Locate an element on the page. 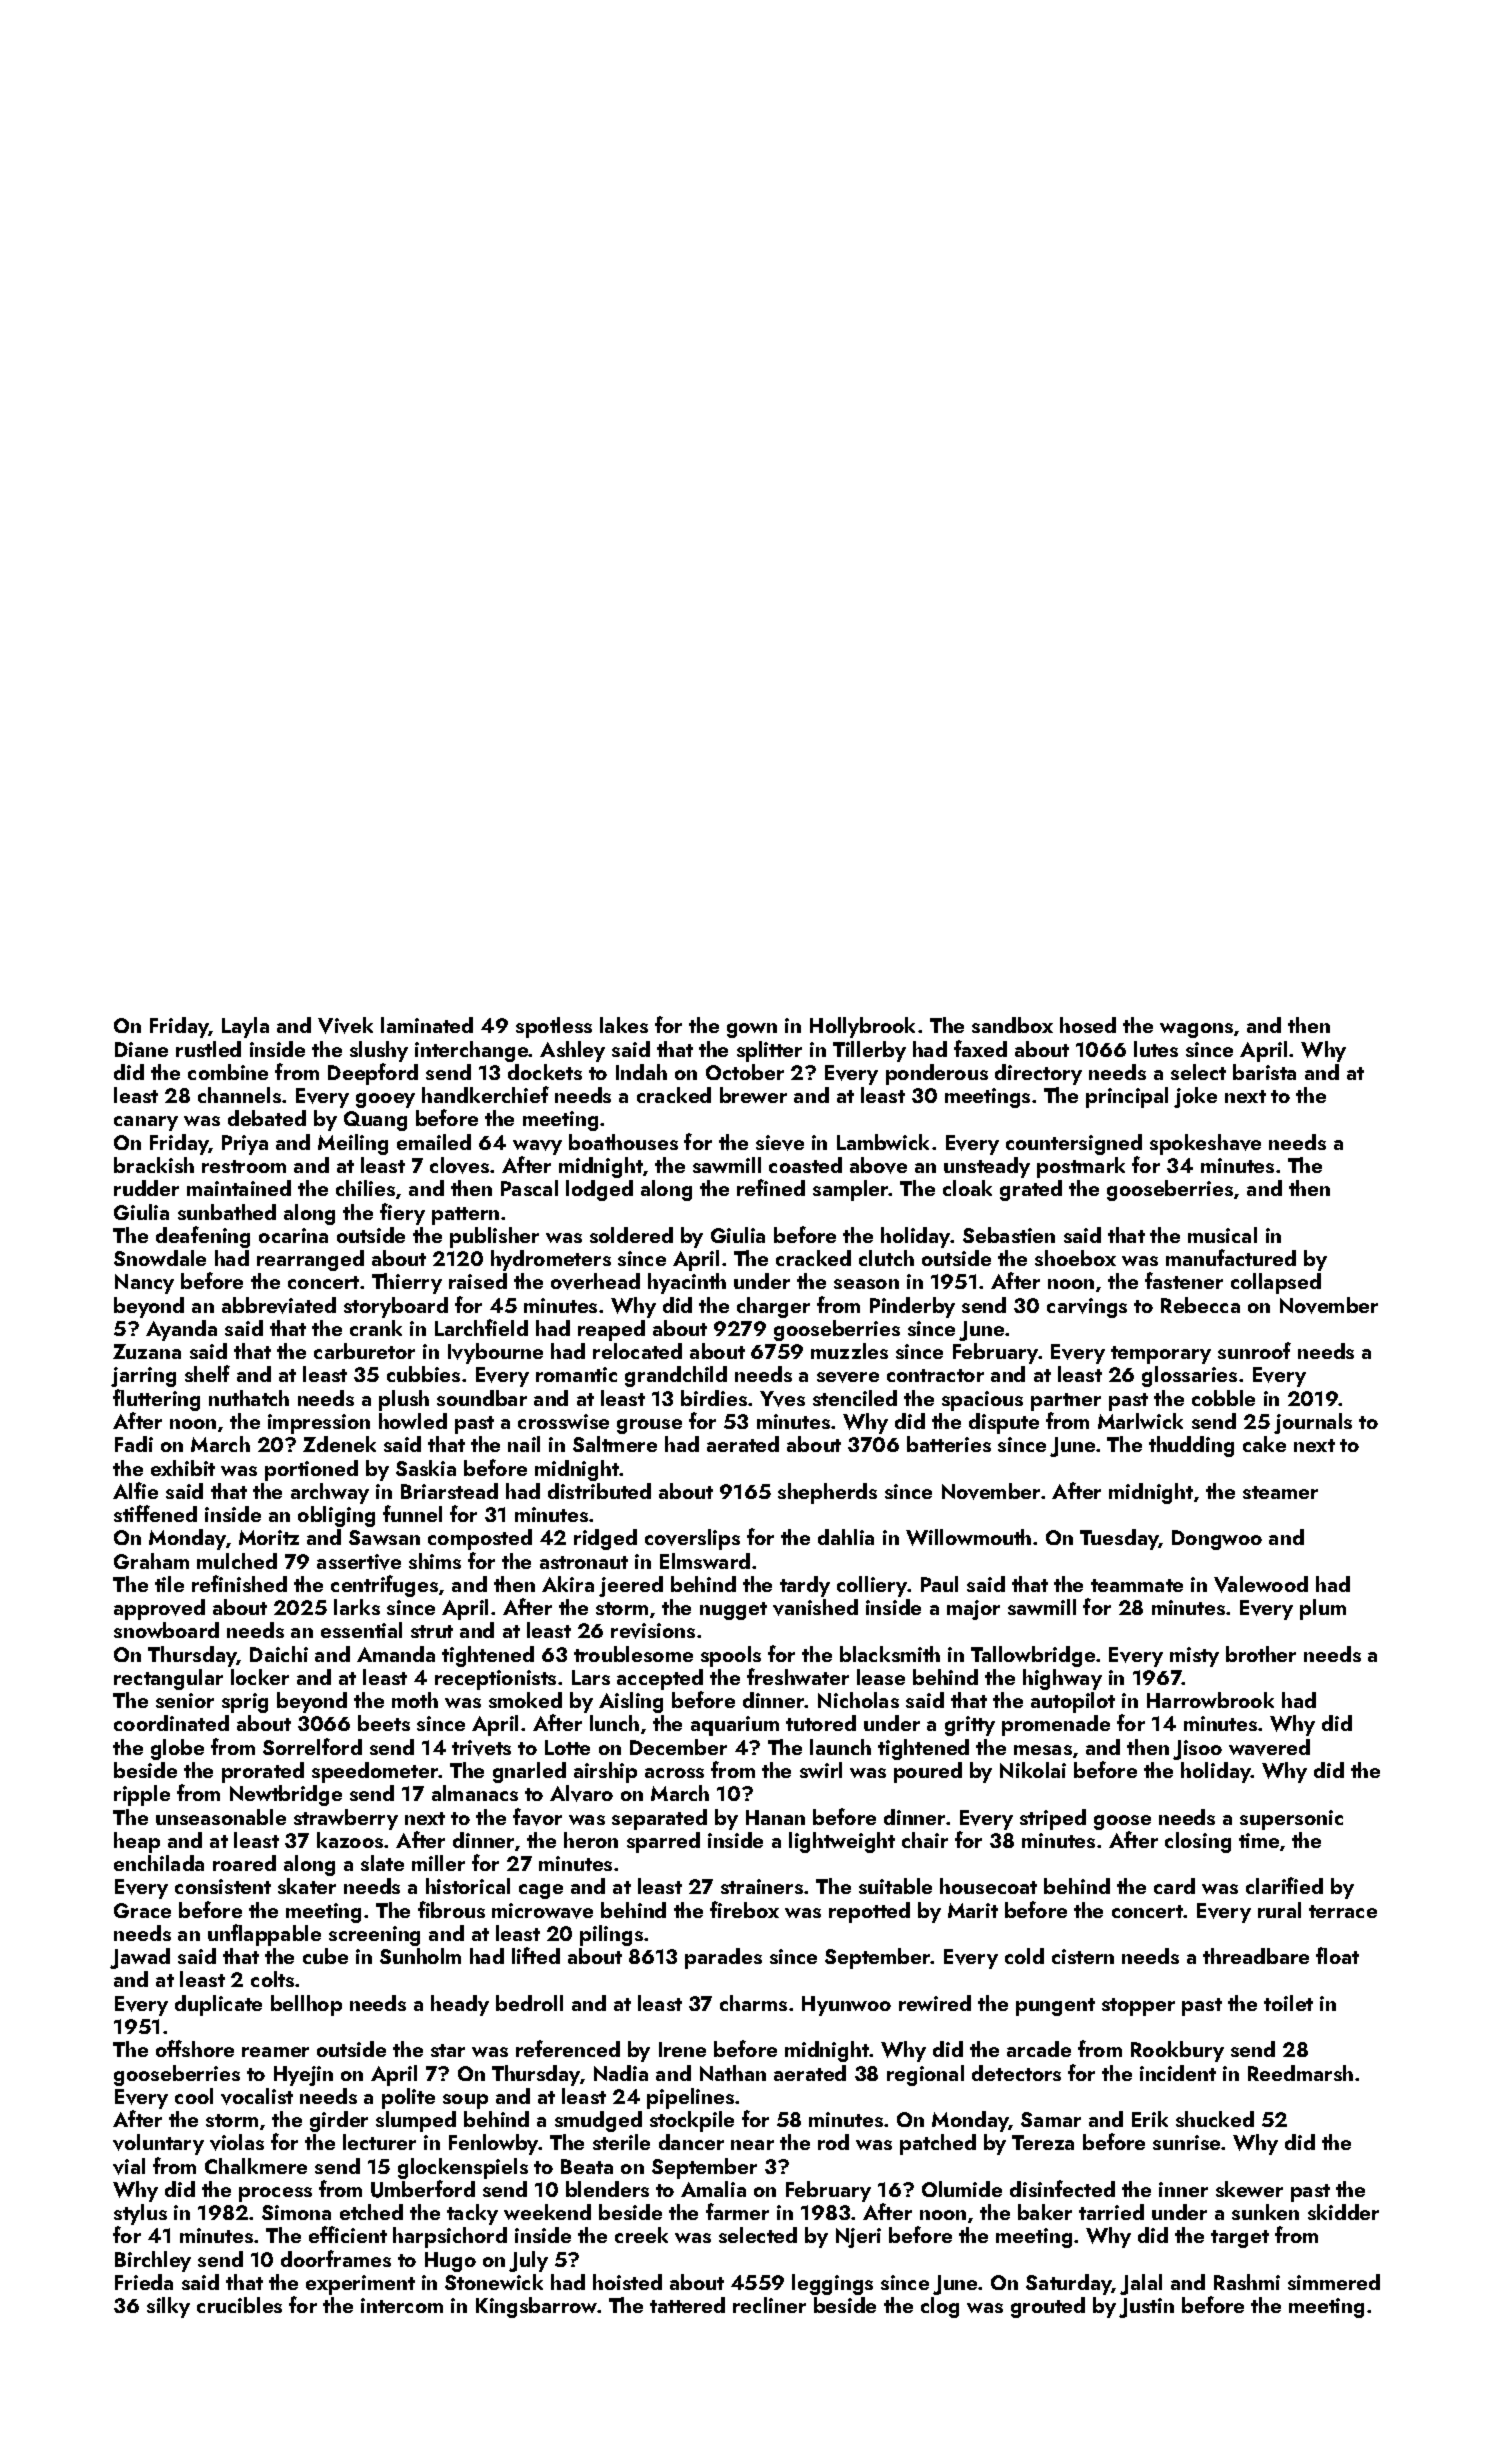 This document has height=2464, width=1496. steamer is located at coordinates (1280, 1492).
